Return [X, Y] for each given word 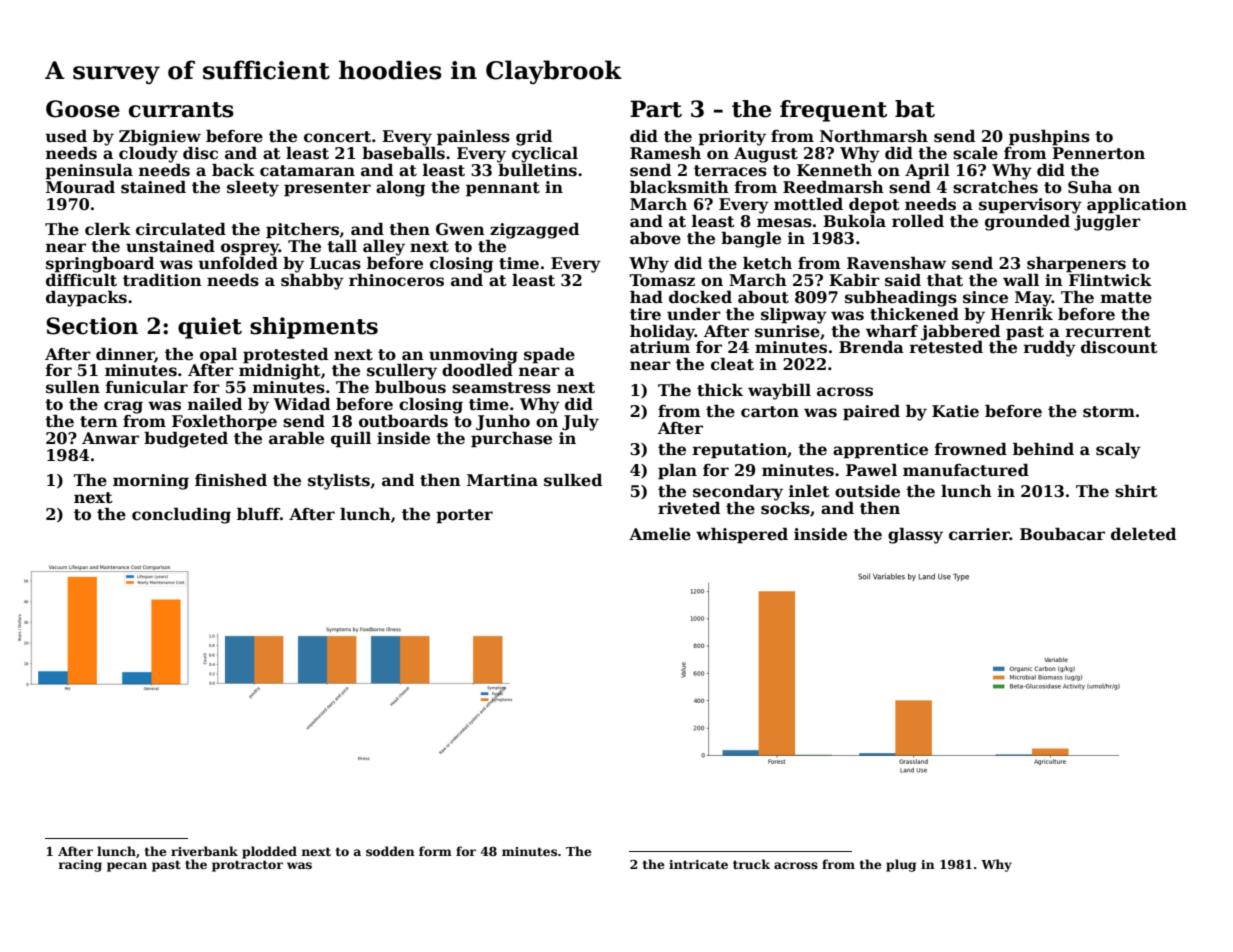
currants [181, 110]
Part [656, 109]
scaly [1118, 451]
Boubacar [1062, 534]
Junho [503, 422]
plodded [269, 852]
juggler [1107, 223]
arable [296, 438]
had [646, 297]
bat [915, 109]
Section [92, 326]
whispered [742, 536]
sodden [390, 851]
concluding [181, 516]
